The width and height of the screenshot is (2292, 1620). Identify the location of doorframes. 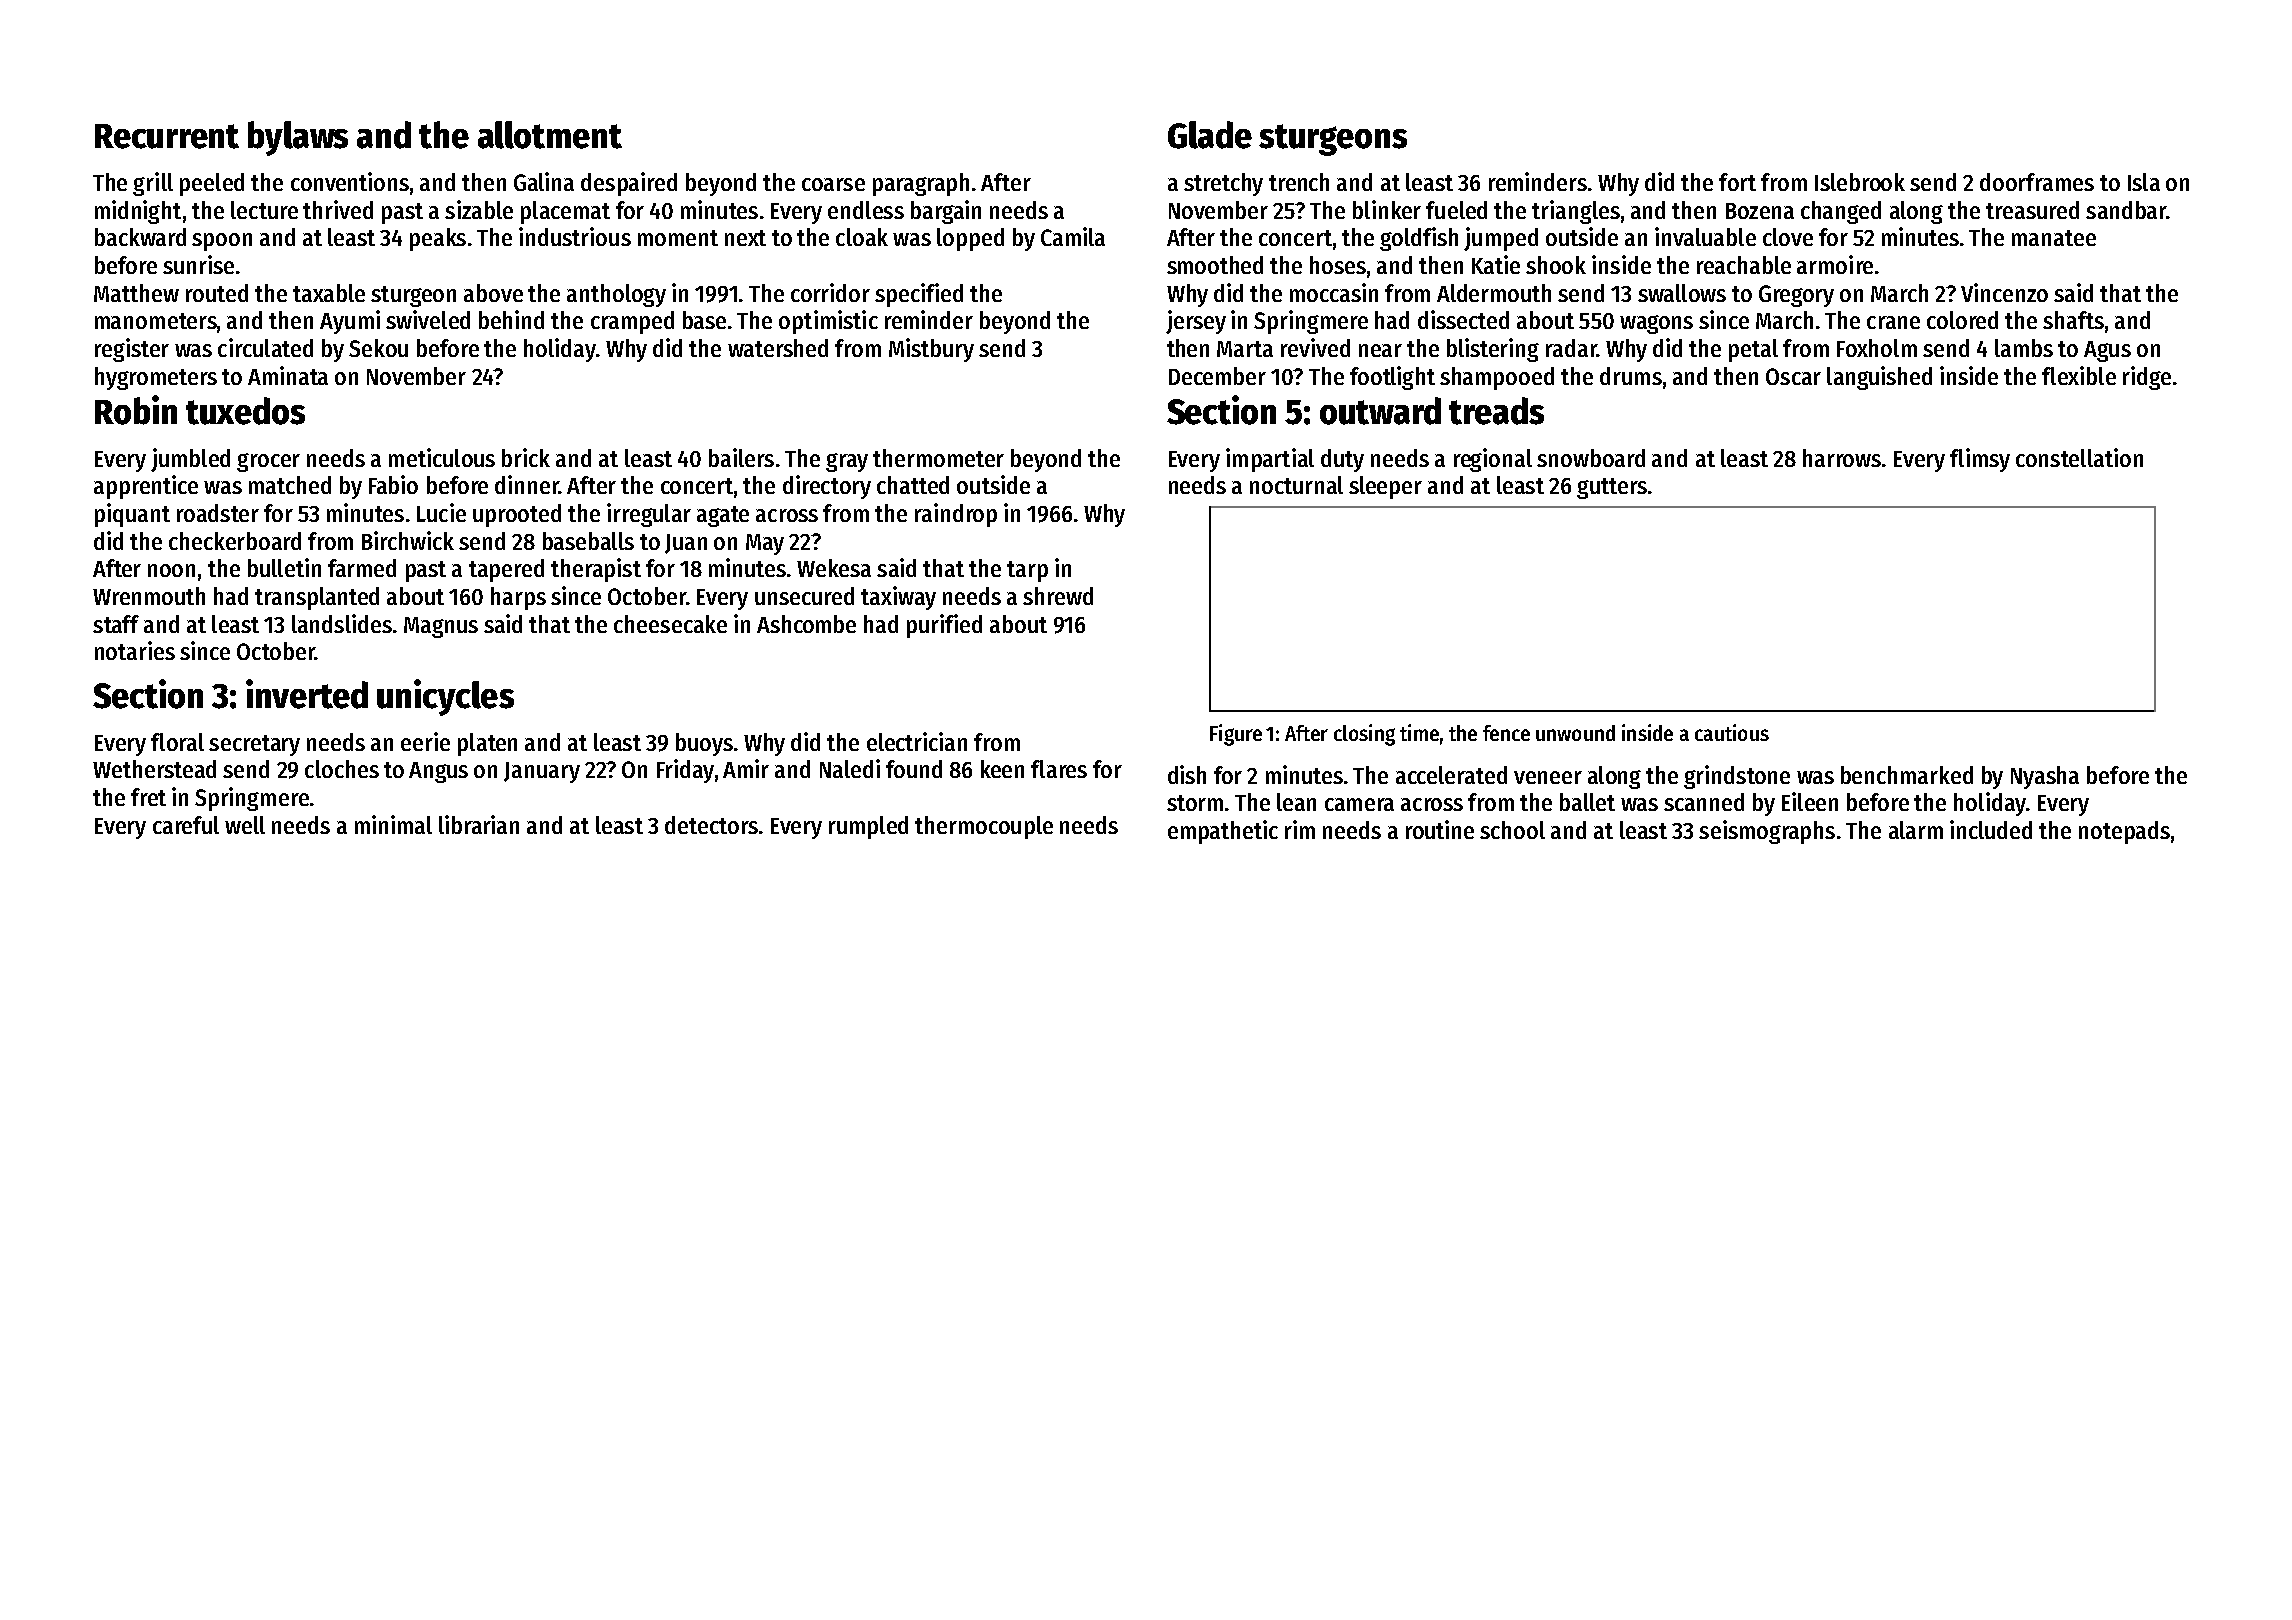
(2037, 182).
